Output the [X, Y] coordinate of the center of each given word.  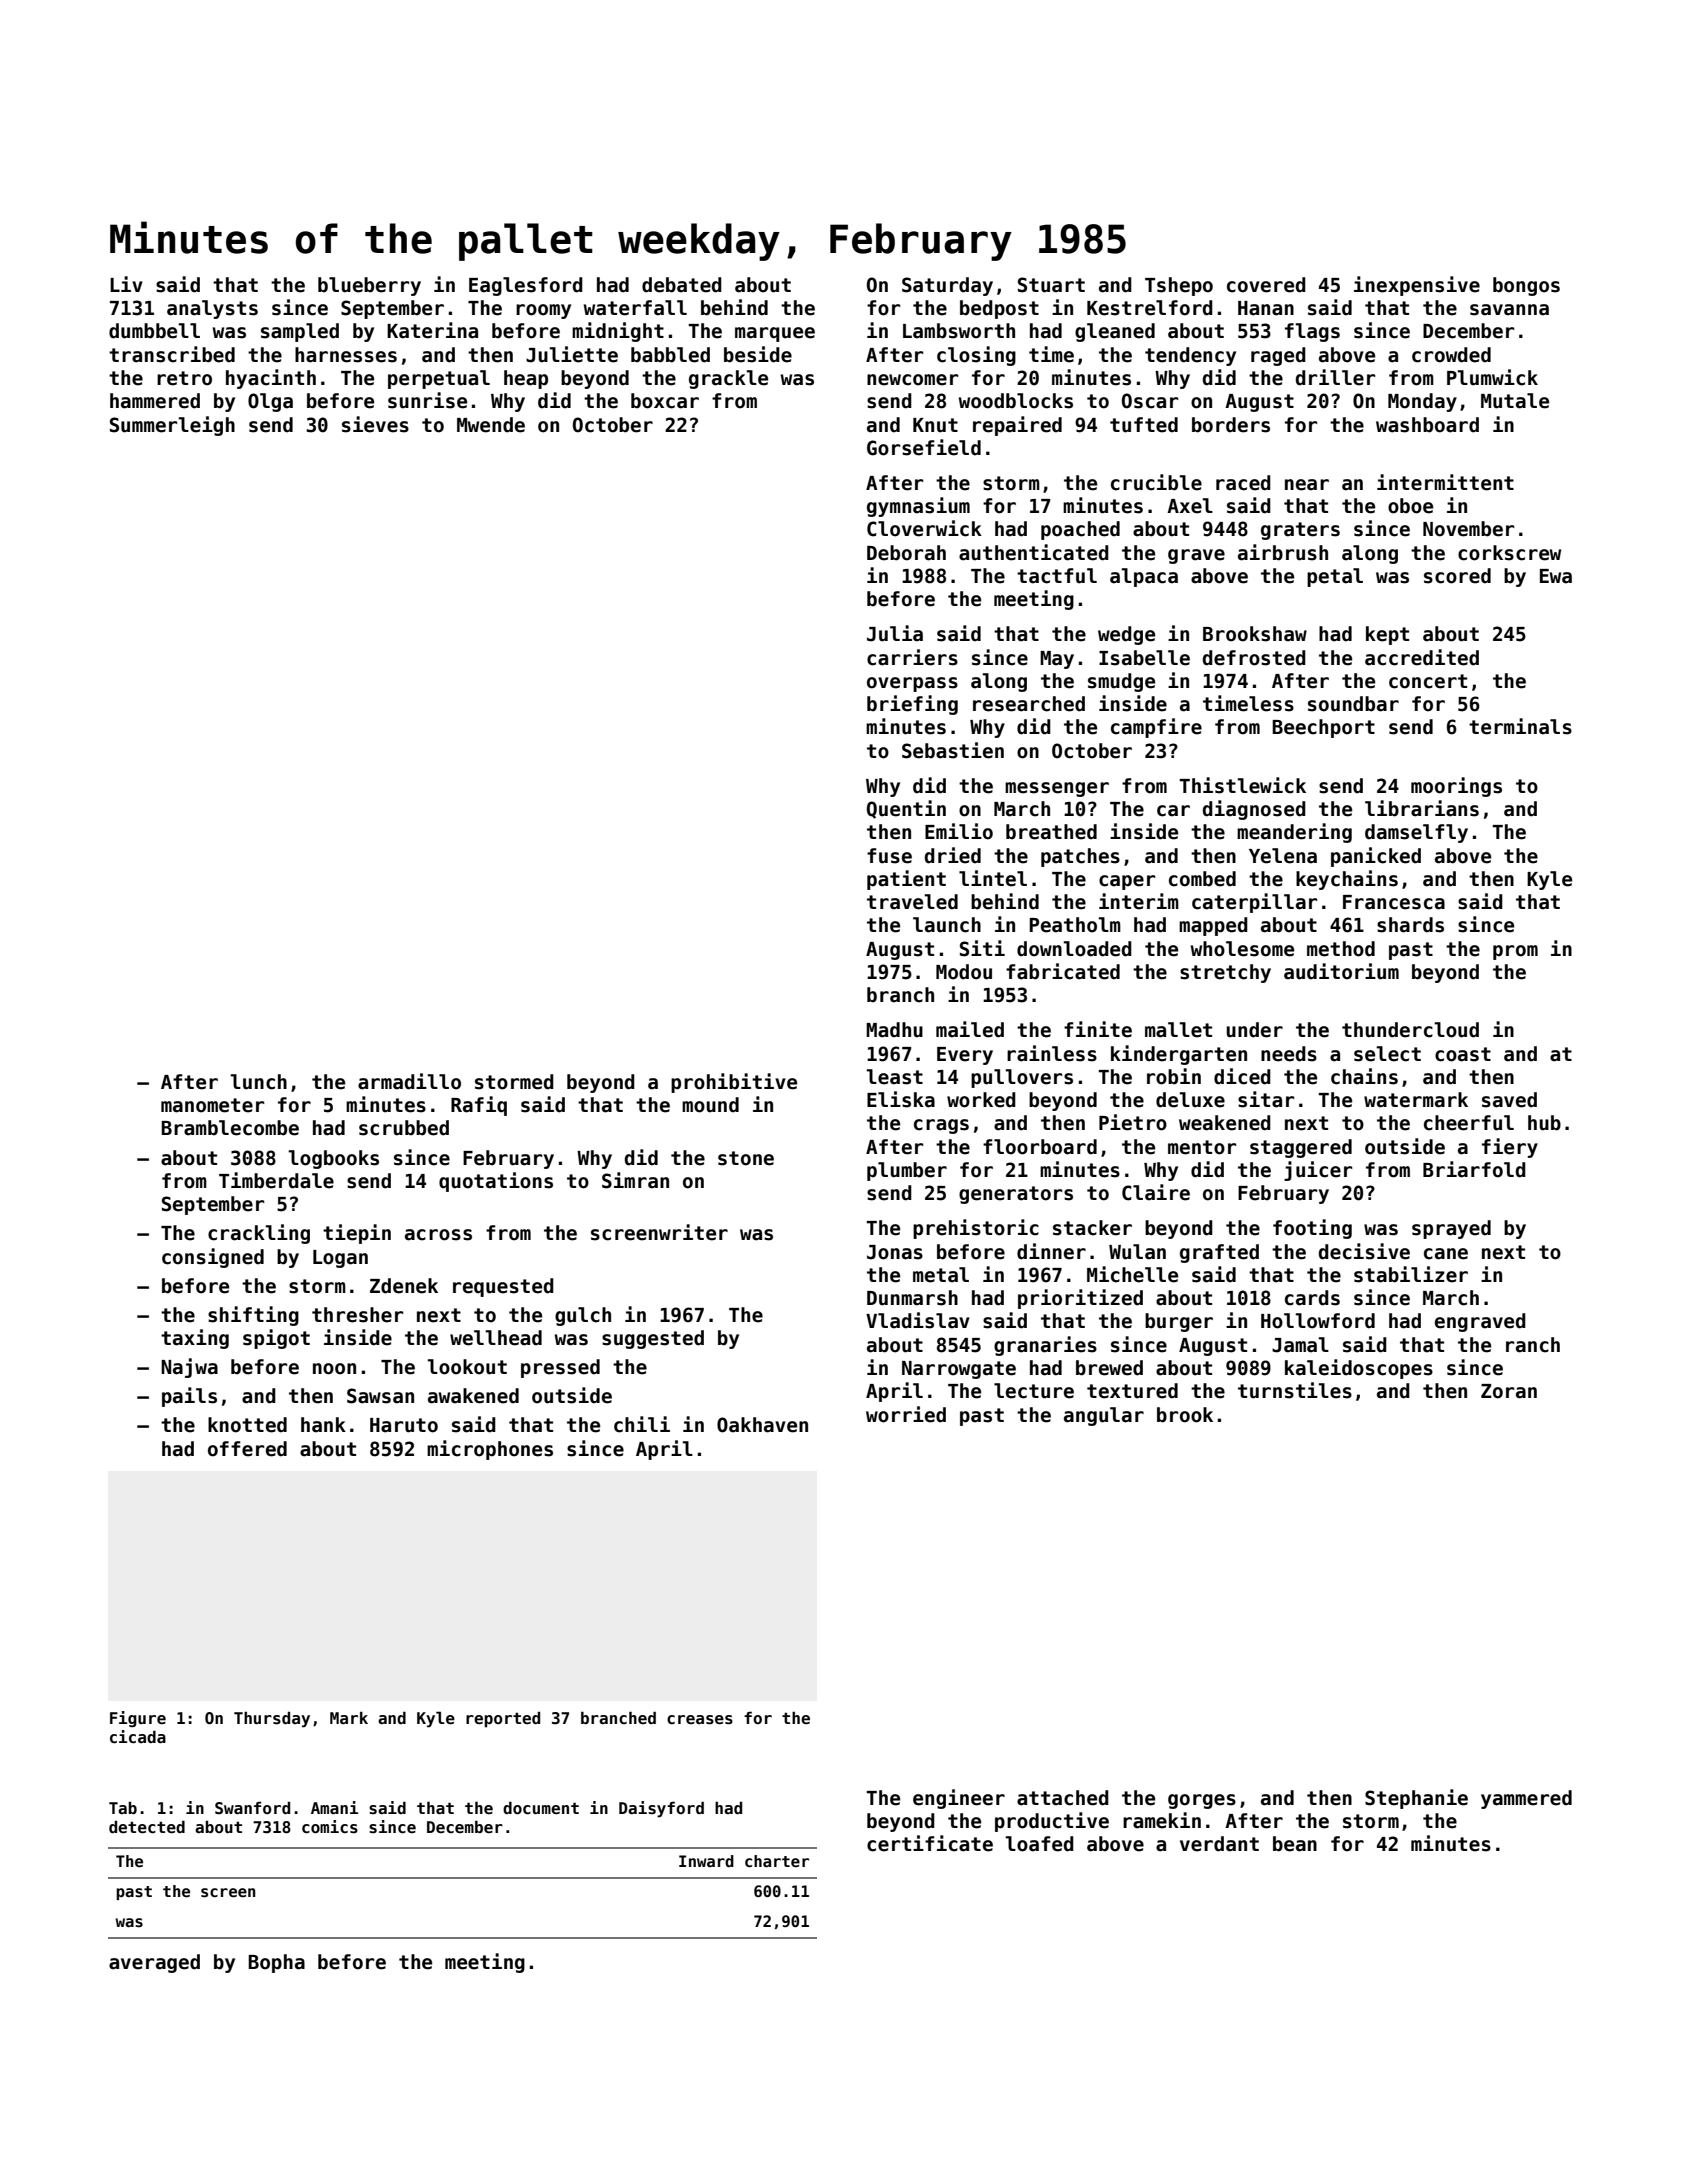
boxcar [665, 401]
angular [1104, 1416]
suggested [653, 1339]
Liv [126, 284]
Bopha [276, 1963]
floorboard [1040, 1147]
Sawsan [380, 1396]
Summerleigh [172, 426]
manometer [212, 1105]
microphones [490, 1450]
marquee [775, 334]
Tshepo [1179, 286]
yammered [1526, 1799]
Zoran [1509, 1391]
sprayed [1451, 1229]
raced [1243, 483]
